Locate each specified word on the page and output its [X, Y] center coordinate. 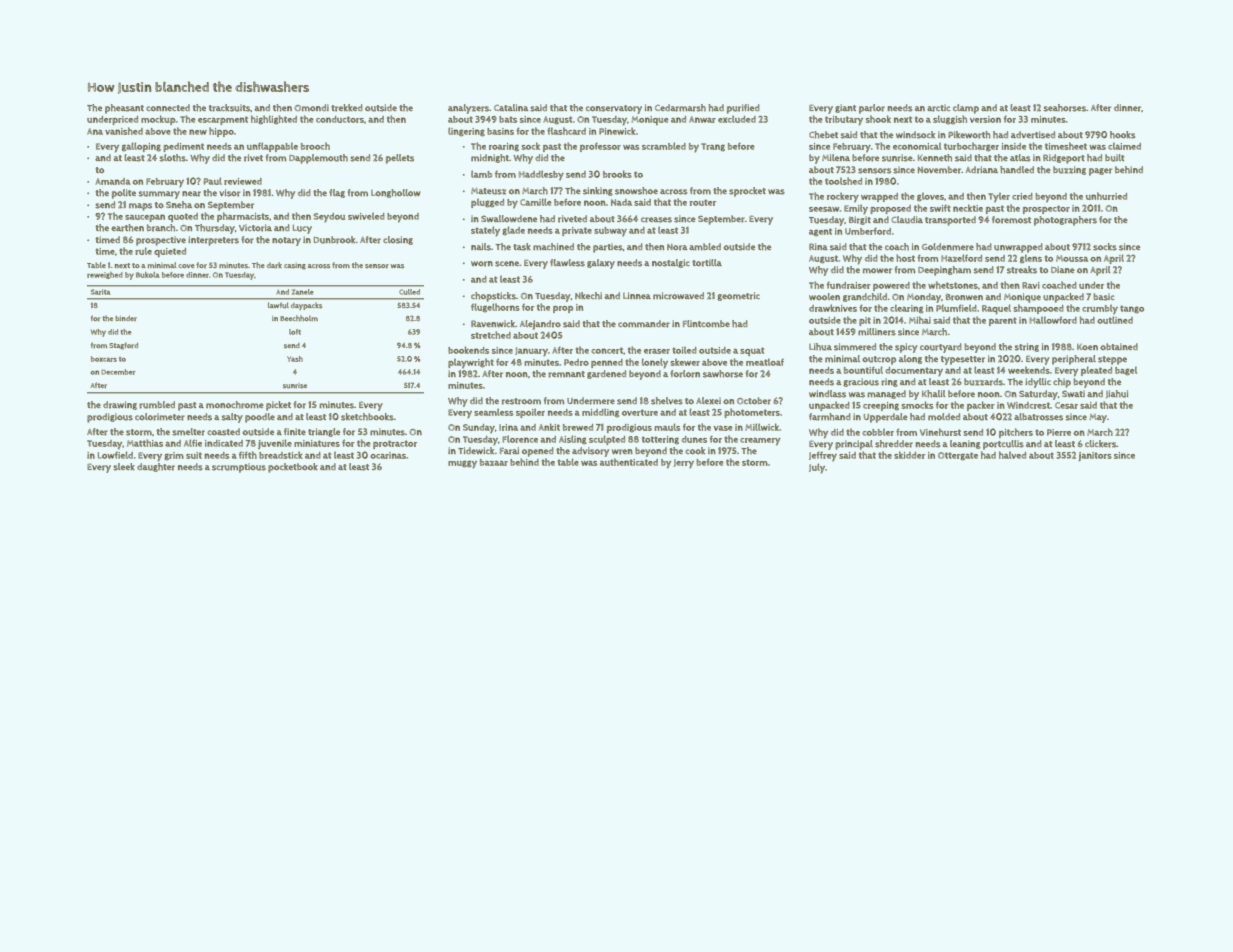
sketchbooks [367, 417]
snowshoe [636, 191]
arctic [938, 108]
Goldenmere [948, 247]
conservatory [614, 109]
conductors [340, 119]
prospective [161, 241]
